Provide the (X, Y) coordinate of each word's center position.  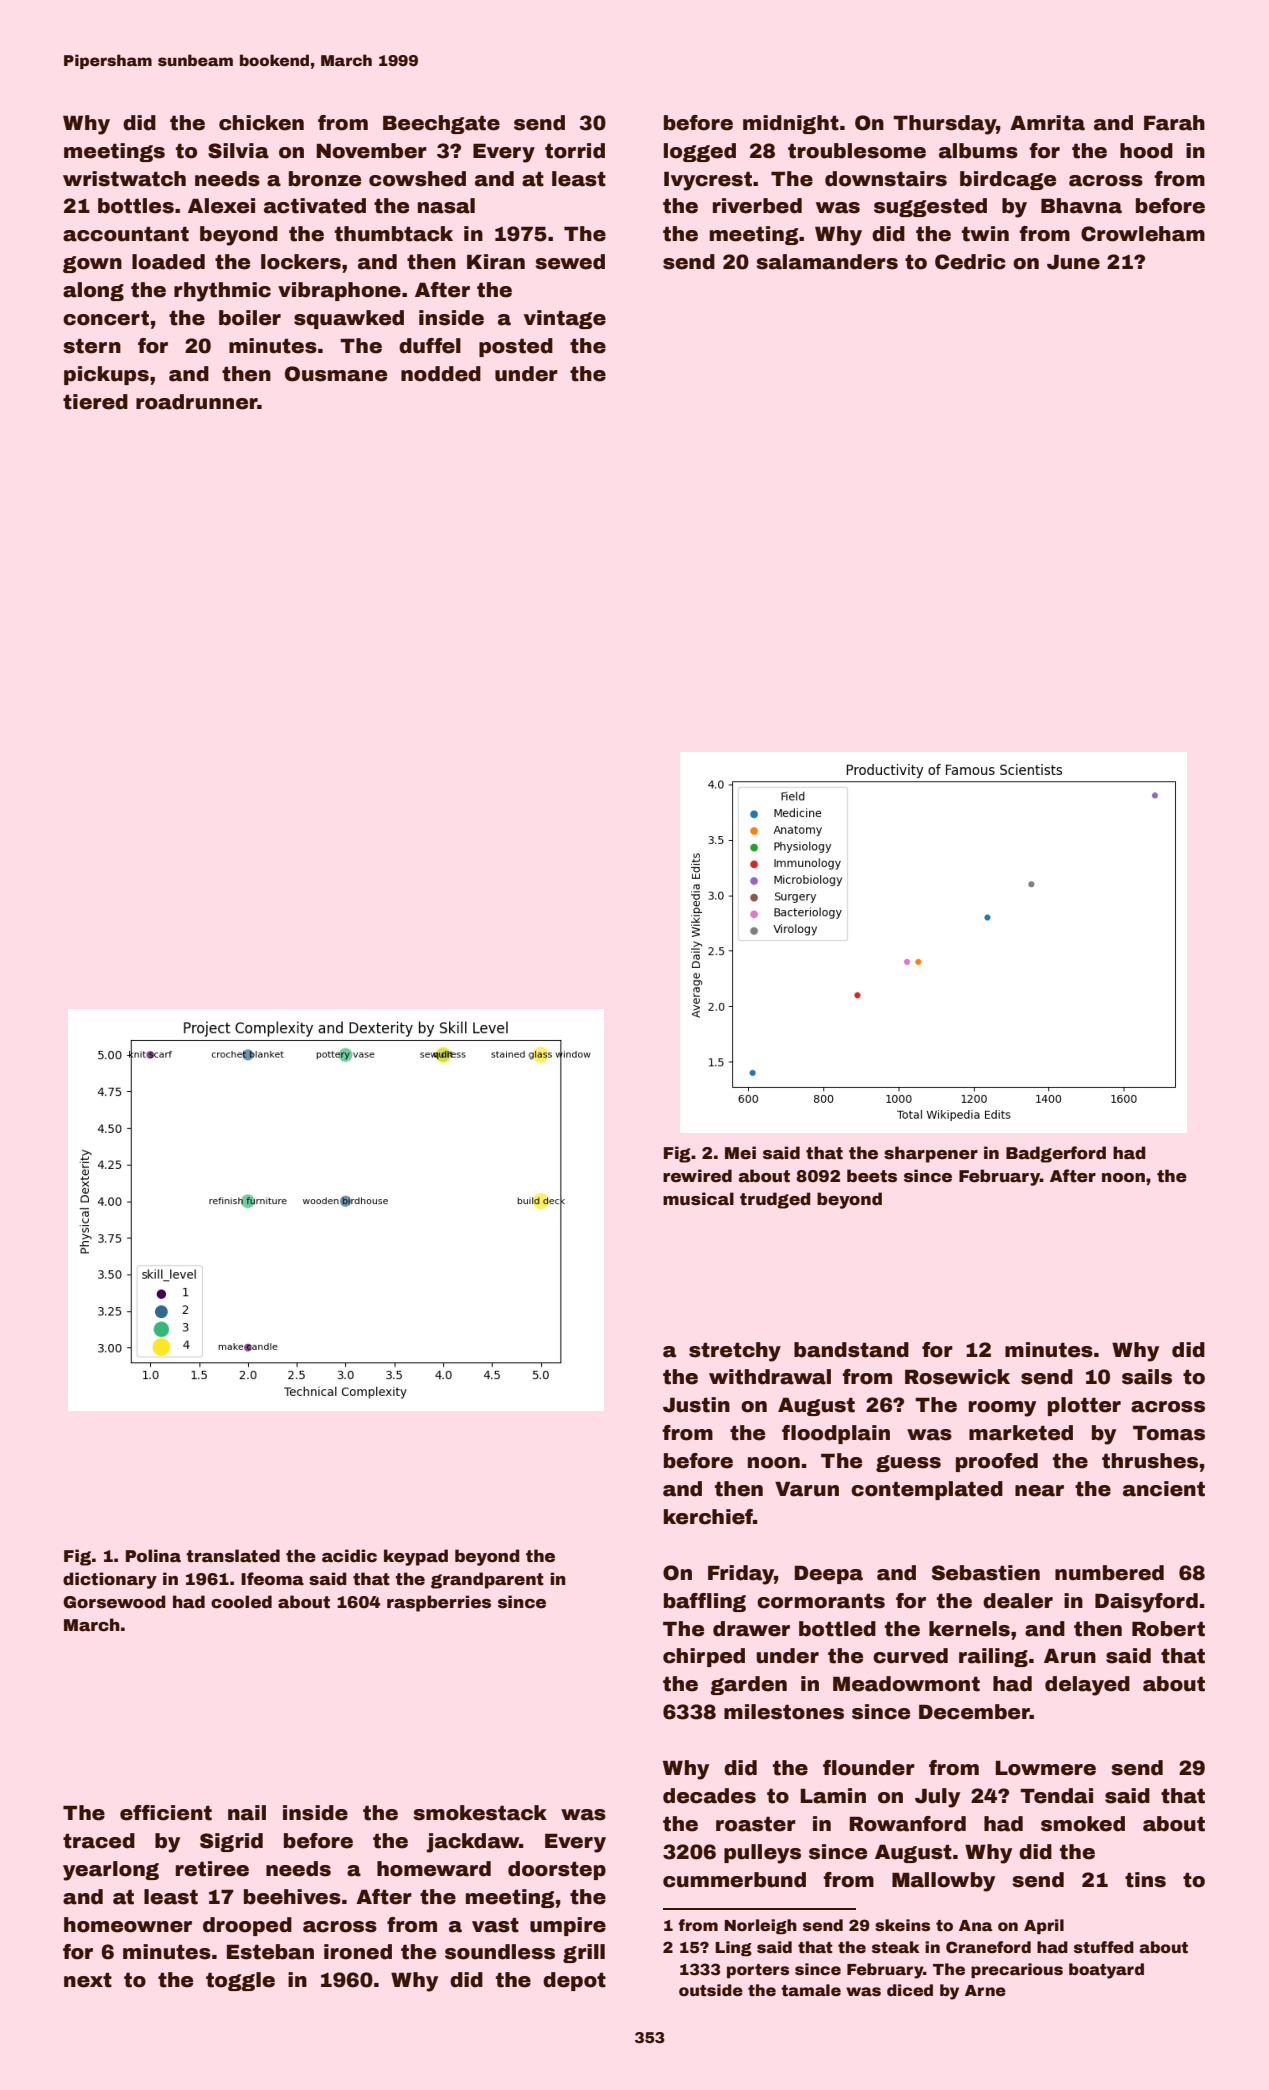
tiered (95, 402)
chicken (261, 123)
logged (700, 152)
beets (872, 1176)
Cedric (970, 262)
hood (1146, 151)
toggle (240, 1981)
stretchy (735, 1352)
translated (233, 1556)
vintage (565, 319)
